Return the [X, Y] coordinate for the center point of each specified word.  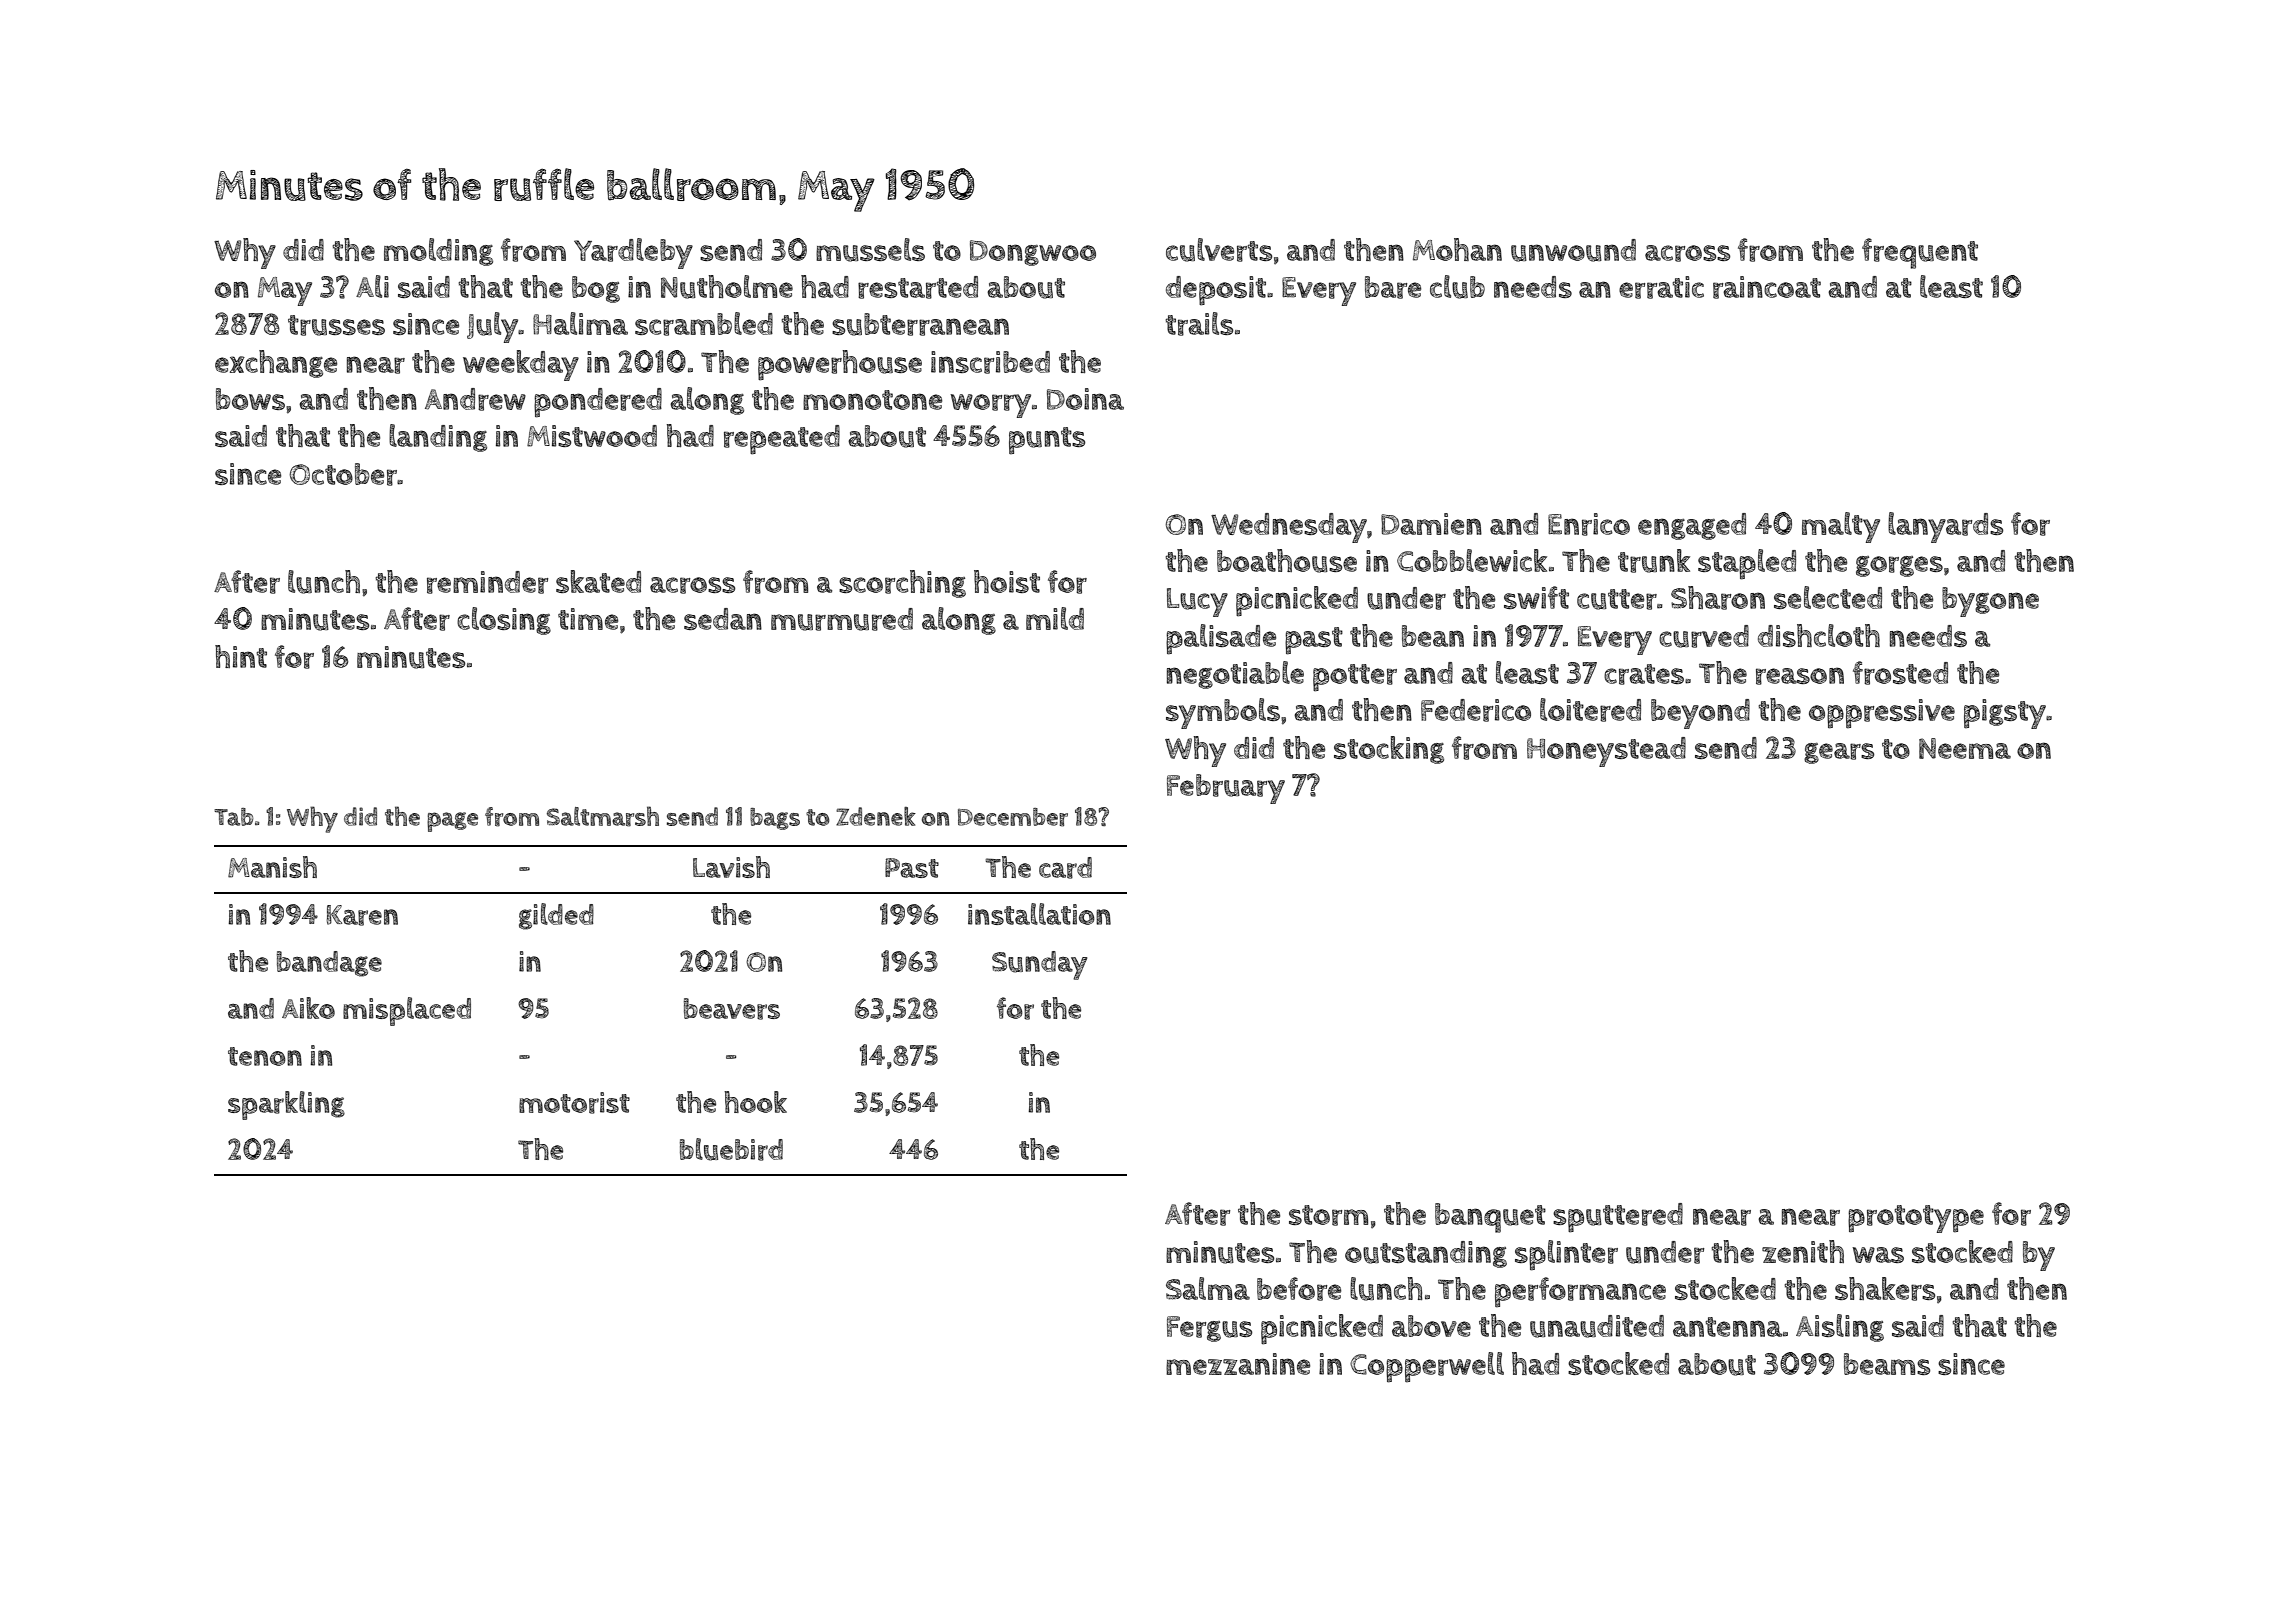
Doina [1085, 399]
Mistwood [592, 436]
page [452, 822]
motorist [574, 1103]
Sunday [1039, 965]
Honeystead [1606, 752]
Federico [1476, 710]
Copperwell [1427, 1367]
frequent [1920, 253]
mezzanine [1238, 1364]
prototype [1916, 1219]
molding [438, 252]
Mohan [1457, 249]
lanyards [1945, 527]
